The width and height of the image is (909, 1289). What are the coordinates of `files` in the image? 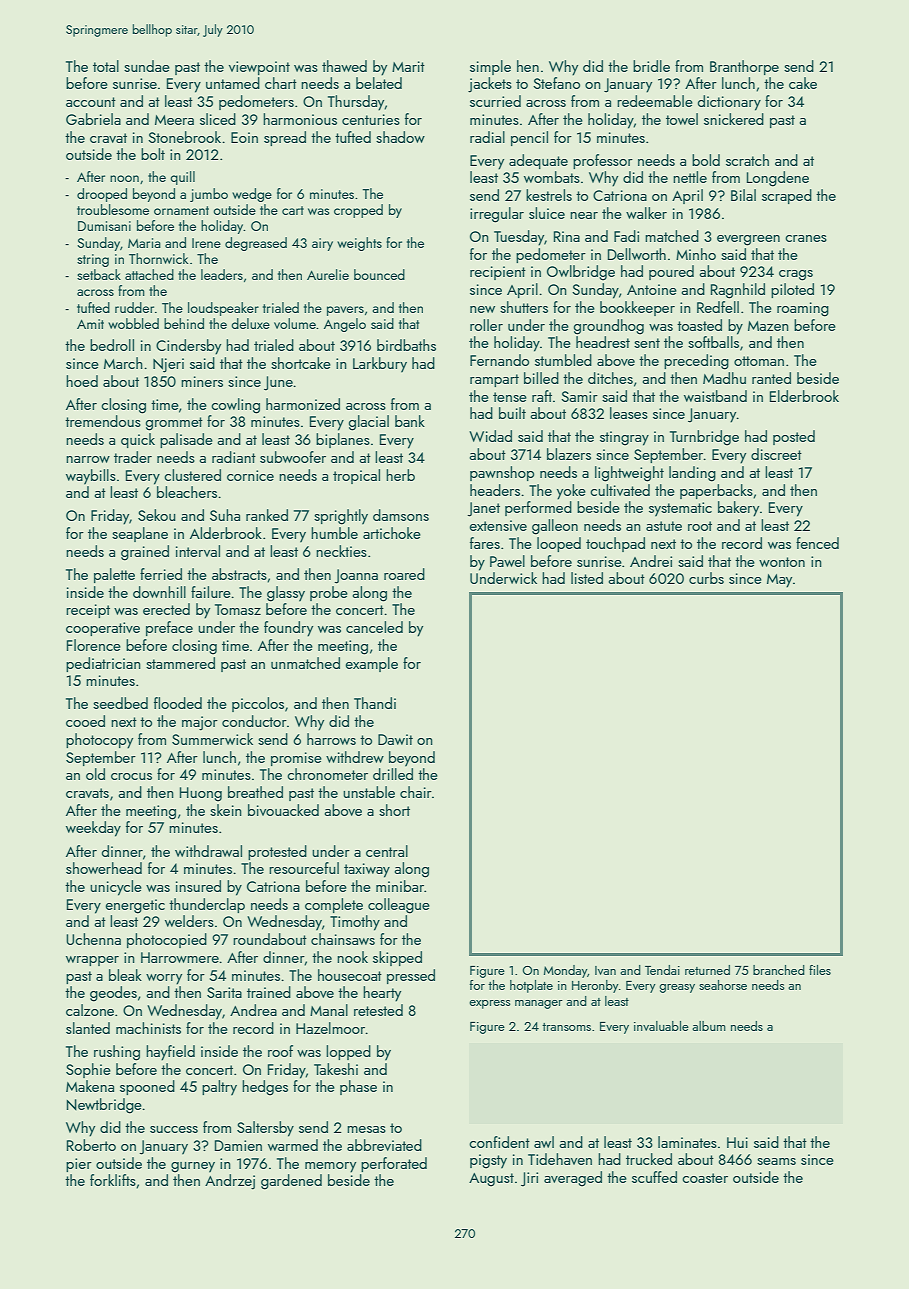 It's located at (820, 970).
